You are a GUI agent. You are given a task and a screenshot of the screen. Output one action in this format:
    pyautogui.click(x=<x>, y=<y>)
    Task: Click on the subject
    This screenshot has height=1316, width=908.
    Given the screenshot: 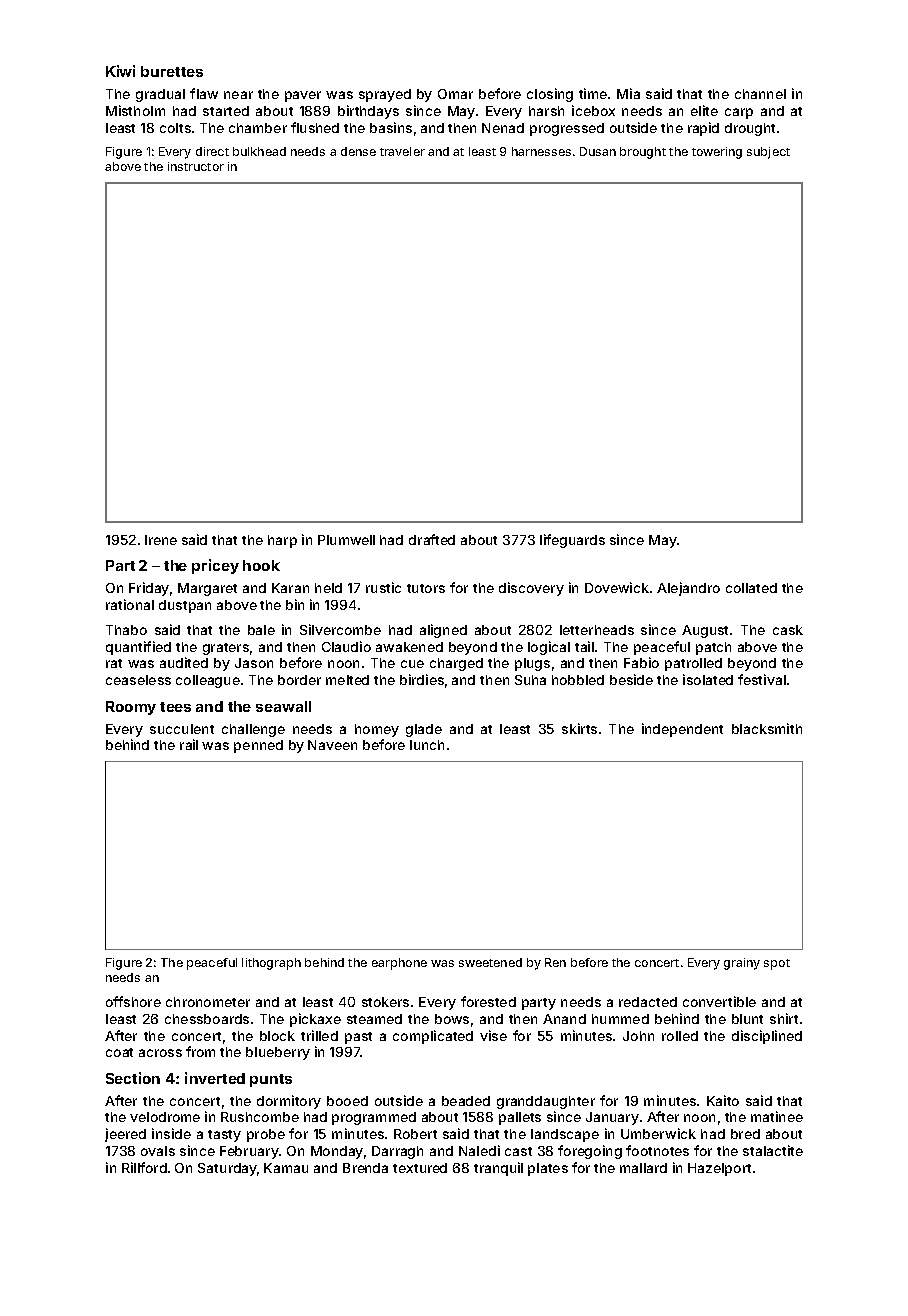 What is the action you would take?
    pyautogui.click(x=768, y=153)
